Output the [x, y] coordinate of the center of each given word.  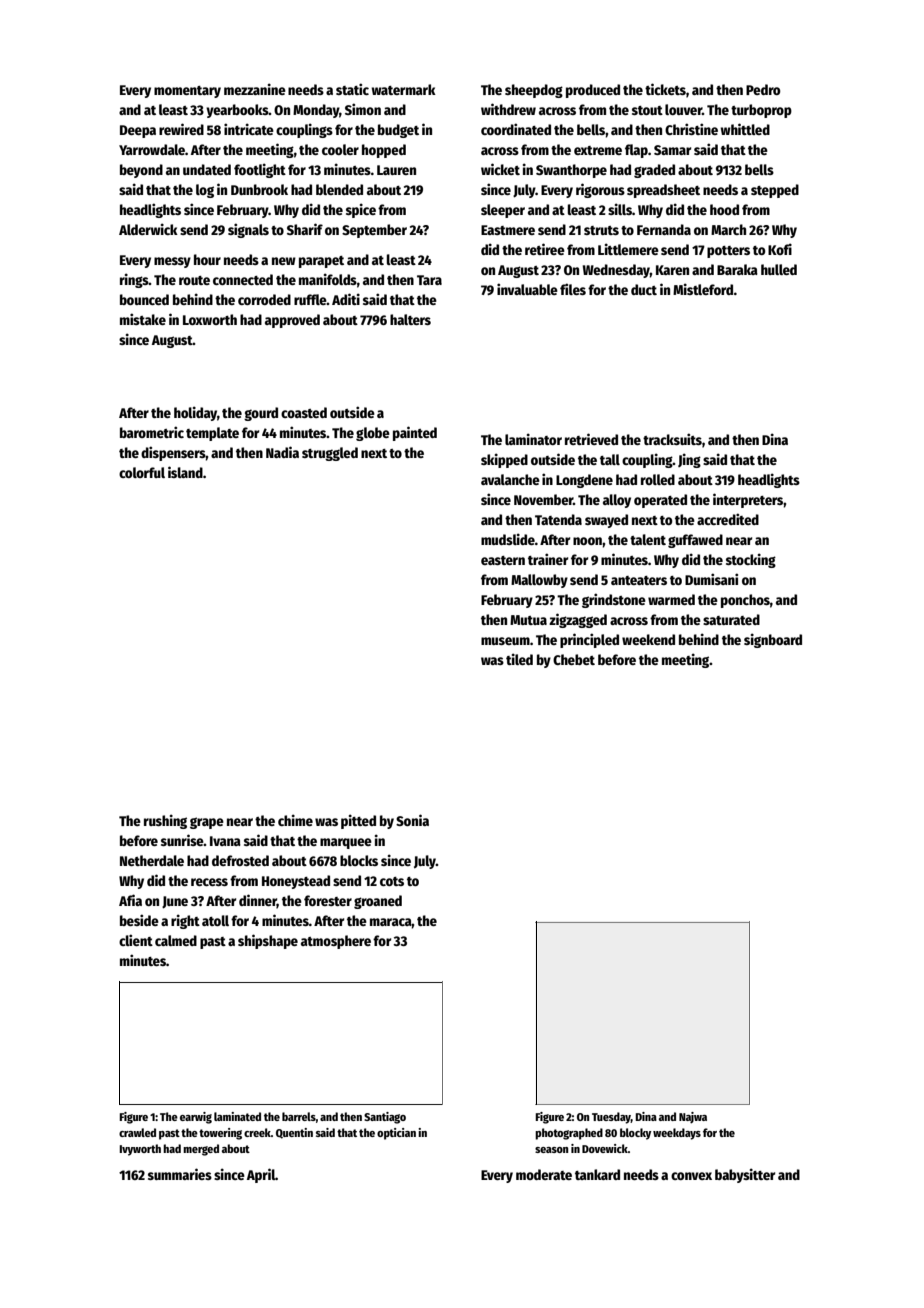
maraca [391, 922]
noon [587, 541]
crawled [137, 1132]
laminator [533, 439]
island [185, 472]
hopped [384, 151]
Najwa [693, 1118]
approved [292, 321]
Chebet [574, 659]
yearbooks [237, 111]
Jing [689, 460]
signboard [773, 640]
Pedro [763, 89]
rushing [165, 821]
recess [209, 882]
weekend [648, 639]
